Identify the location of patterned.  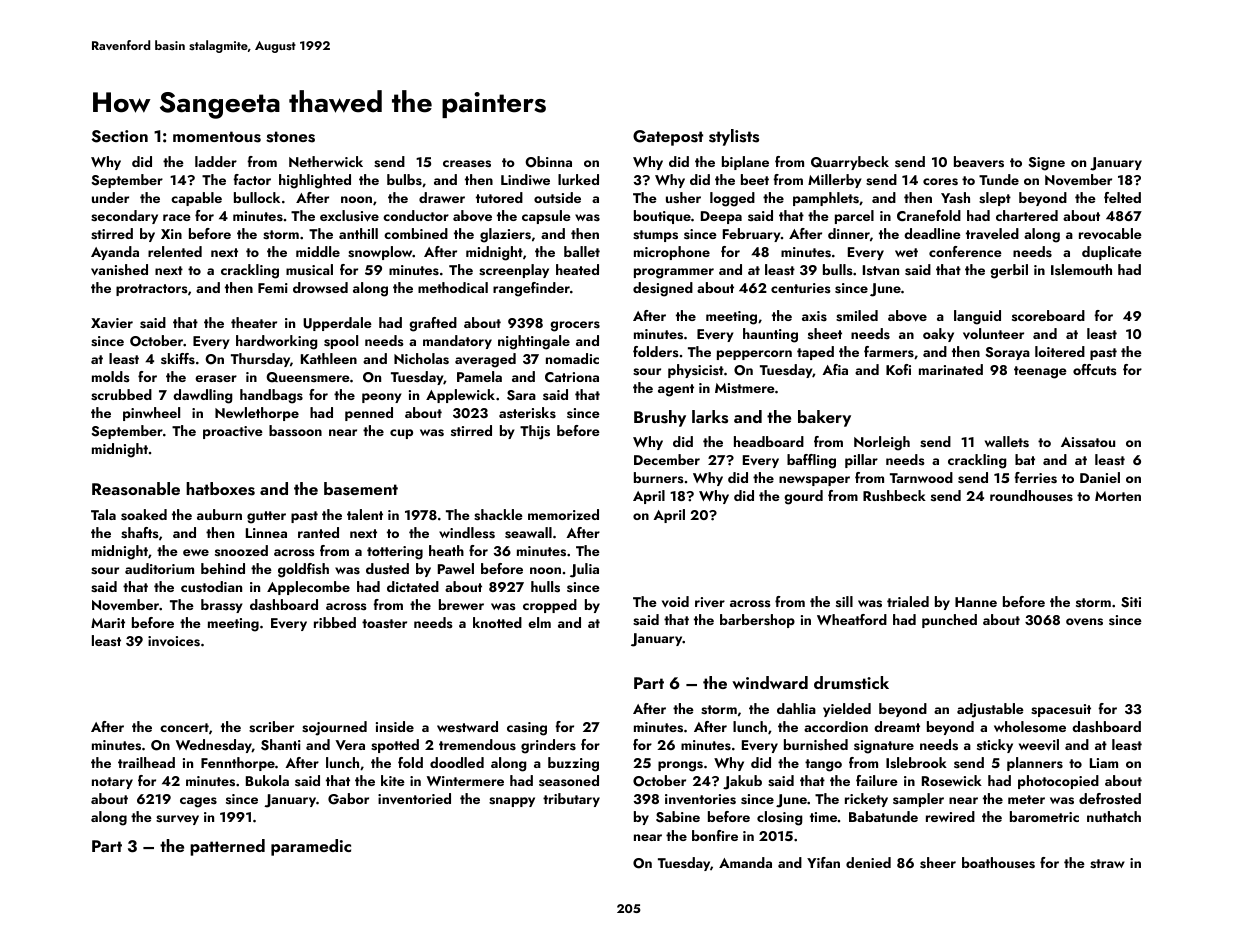
(227, 847).
